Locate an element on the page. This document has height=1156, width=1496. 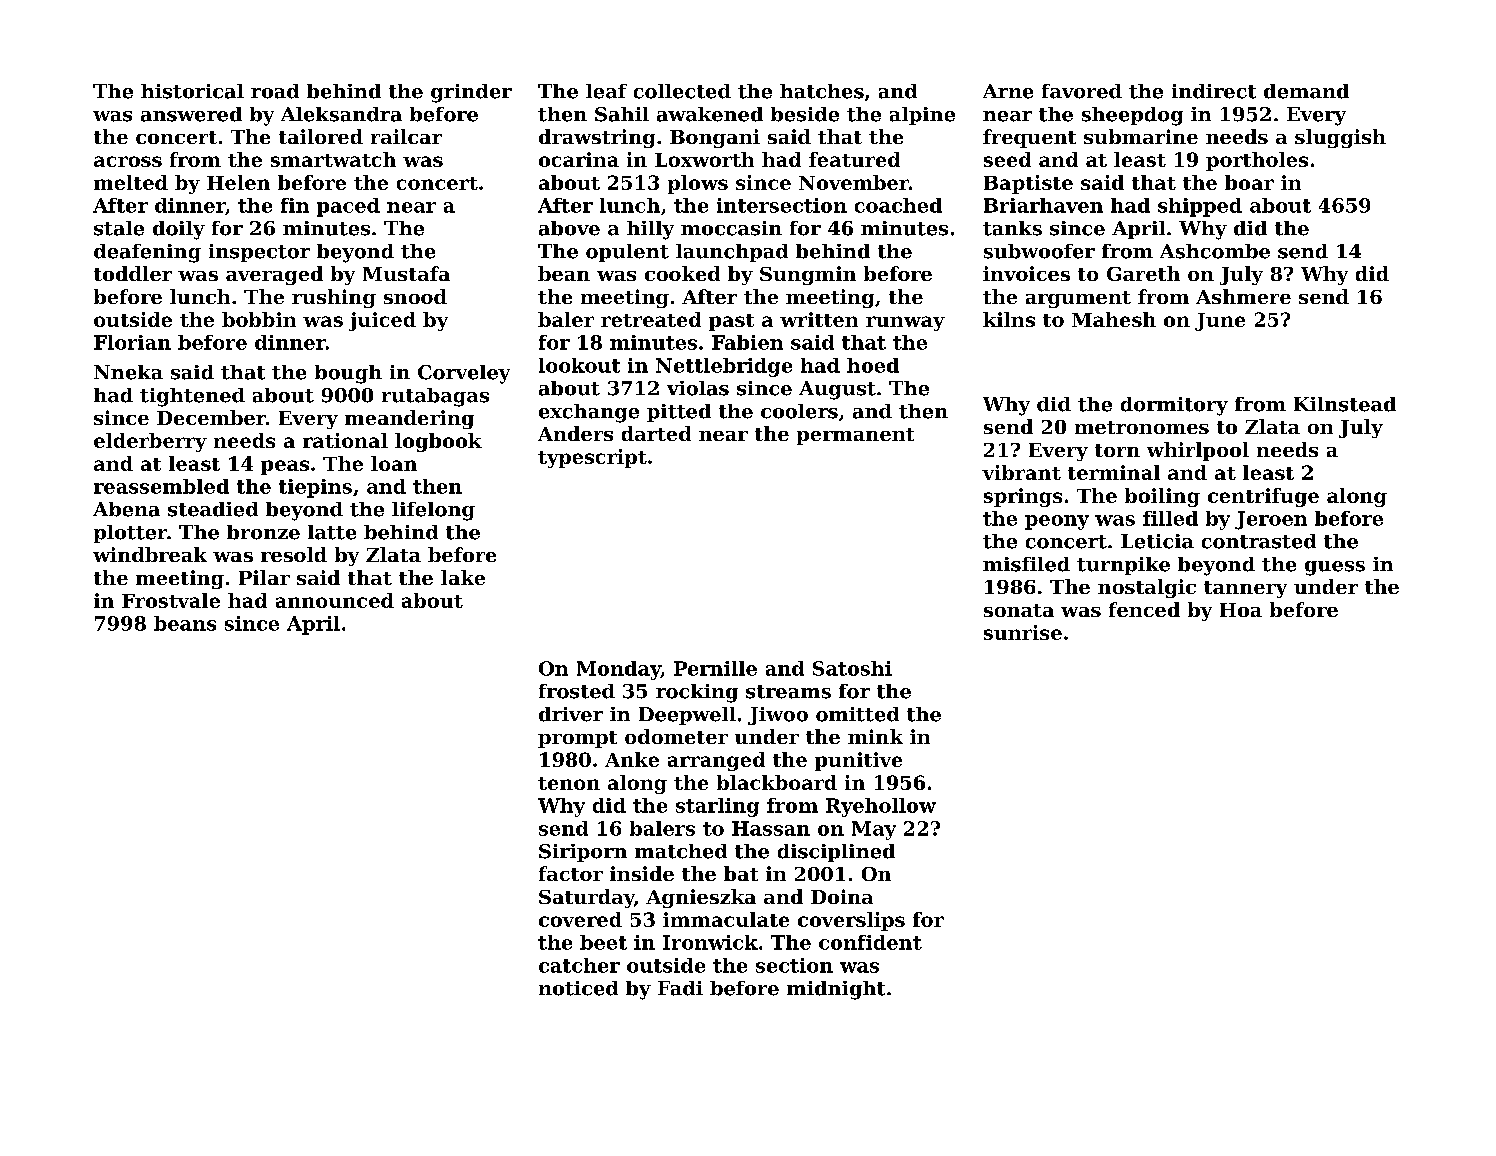
vibrant is located at coordinates (1021, 472).
